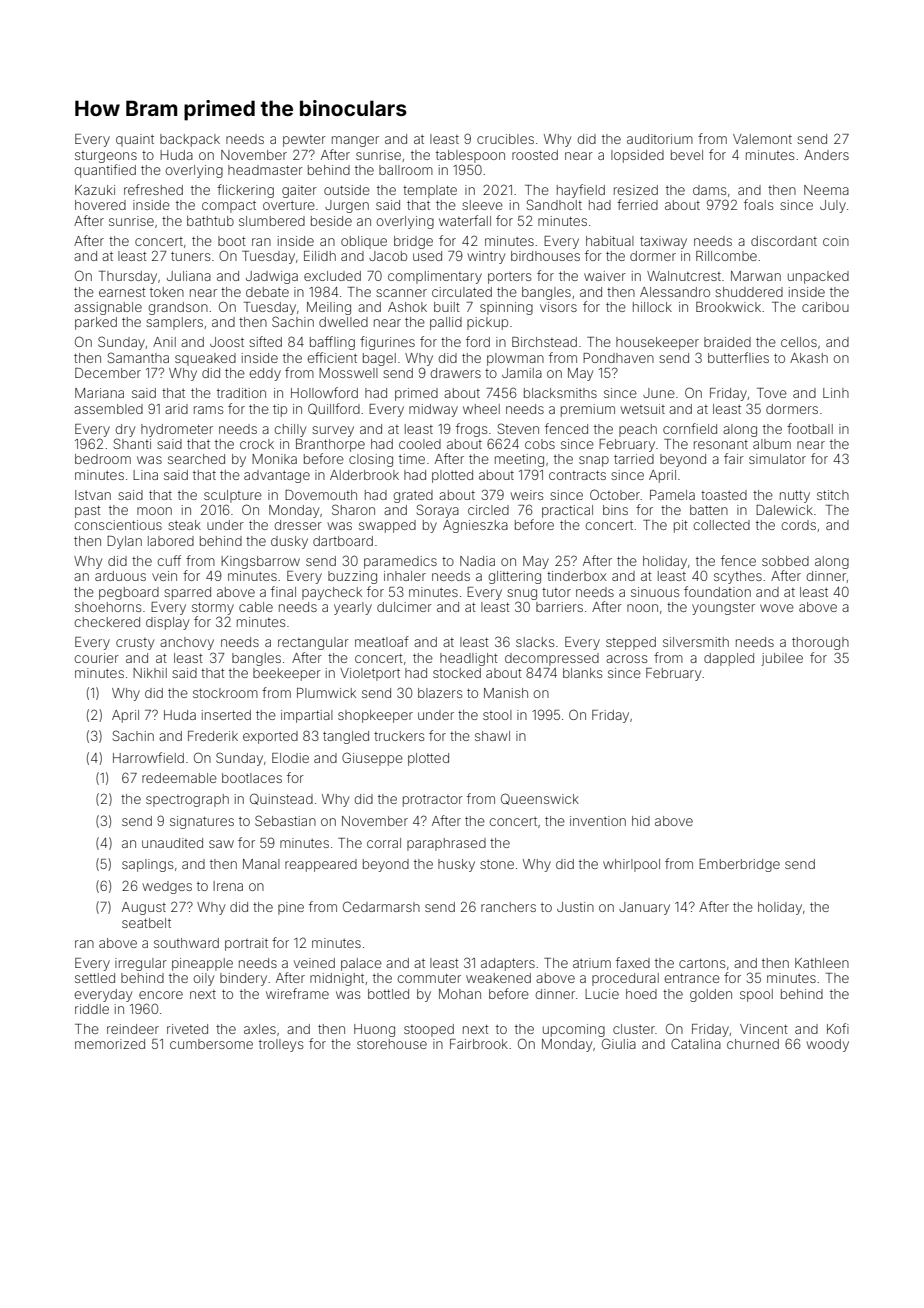 This page has height=1308, width=924. What do you see at coordinates (762, 139) in the page?
I see `Valemont` at bounding box center [762, 139].
